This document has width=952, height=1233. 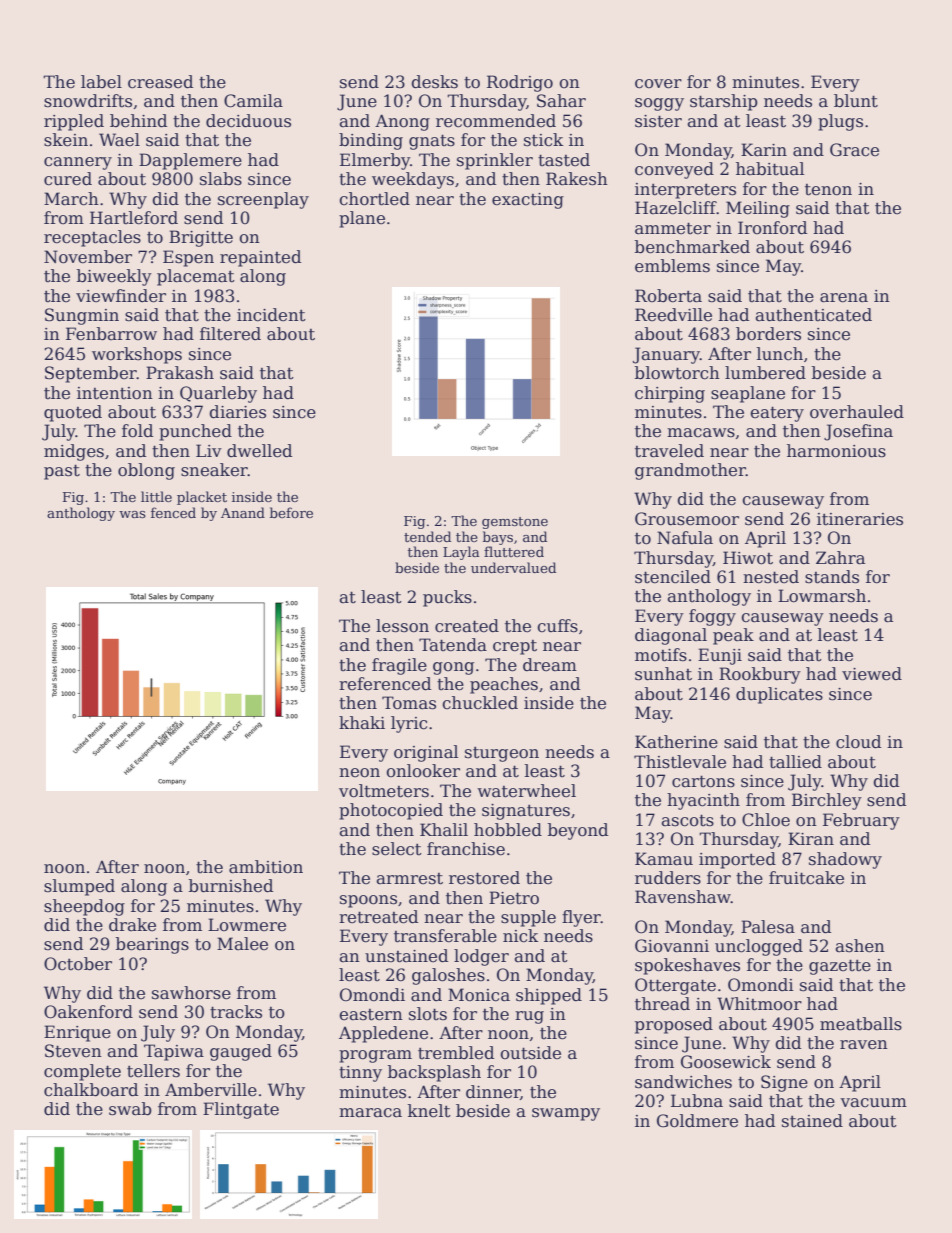 What do you see at coordinates (872, 674) in the document?
I see `viewed` at bounding box center [872, 674].
